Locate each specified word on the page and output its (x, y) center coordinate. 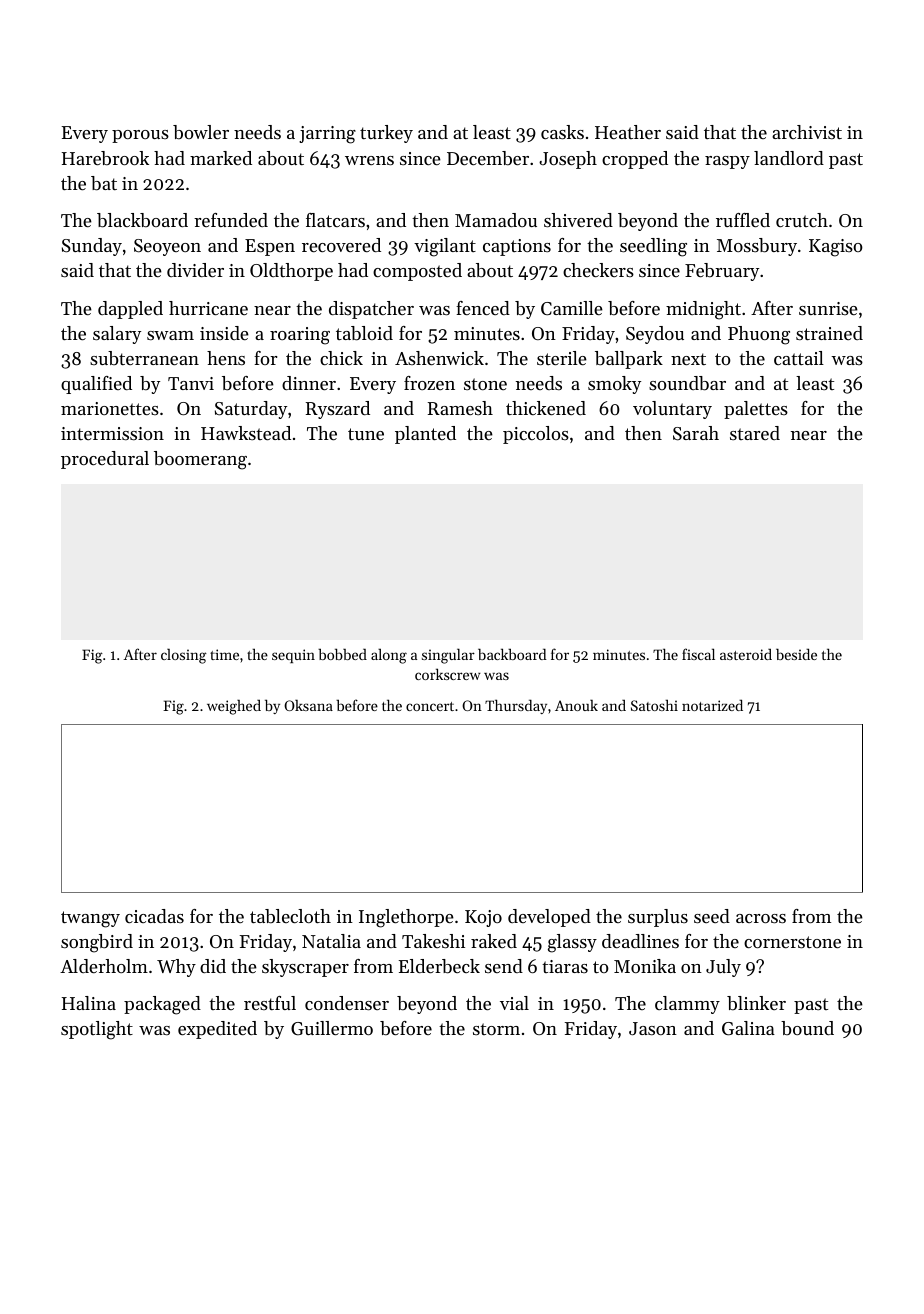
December (488, 158)
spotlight (97, 1030)
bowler (201, 132)
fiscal (698, 654)
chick (341, 358)
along (389, 656)
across (761, 918)
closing (184, 656)
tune (366, 434)
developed (549, 918)
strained (829, 333)
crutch (802, 220)
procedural (105, 460)
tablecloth (290, 916)
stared (755, 433)
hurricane (208, 308)
